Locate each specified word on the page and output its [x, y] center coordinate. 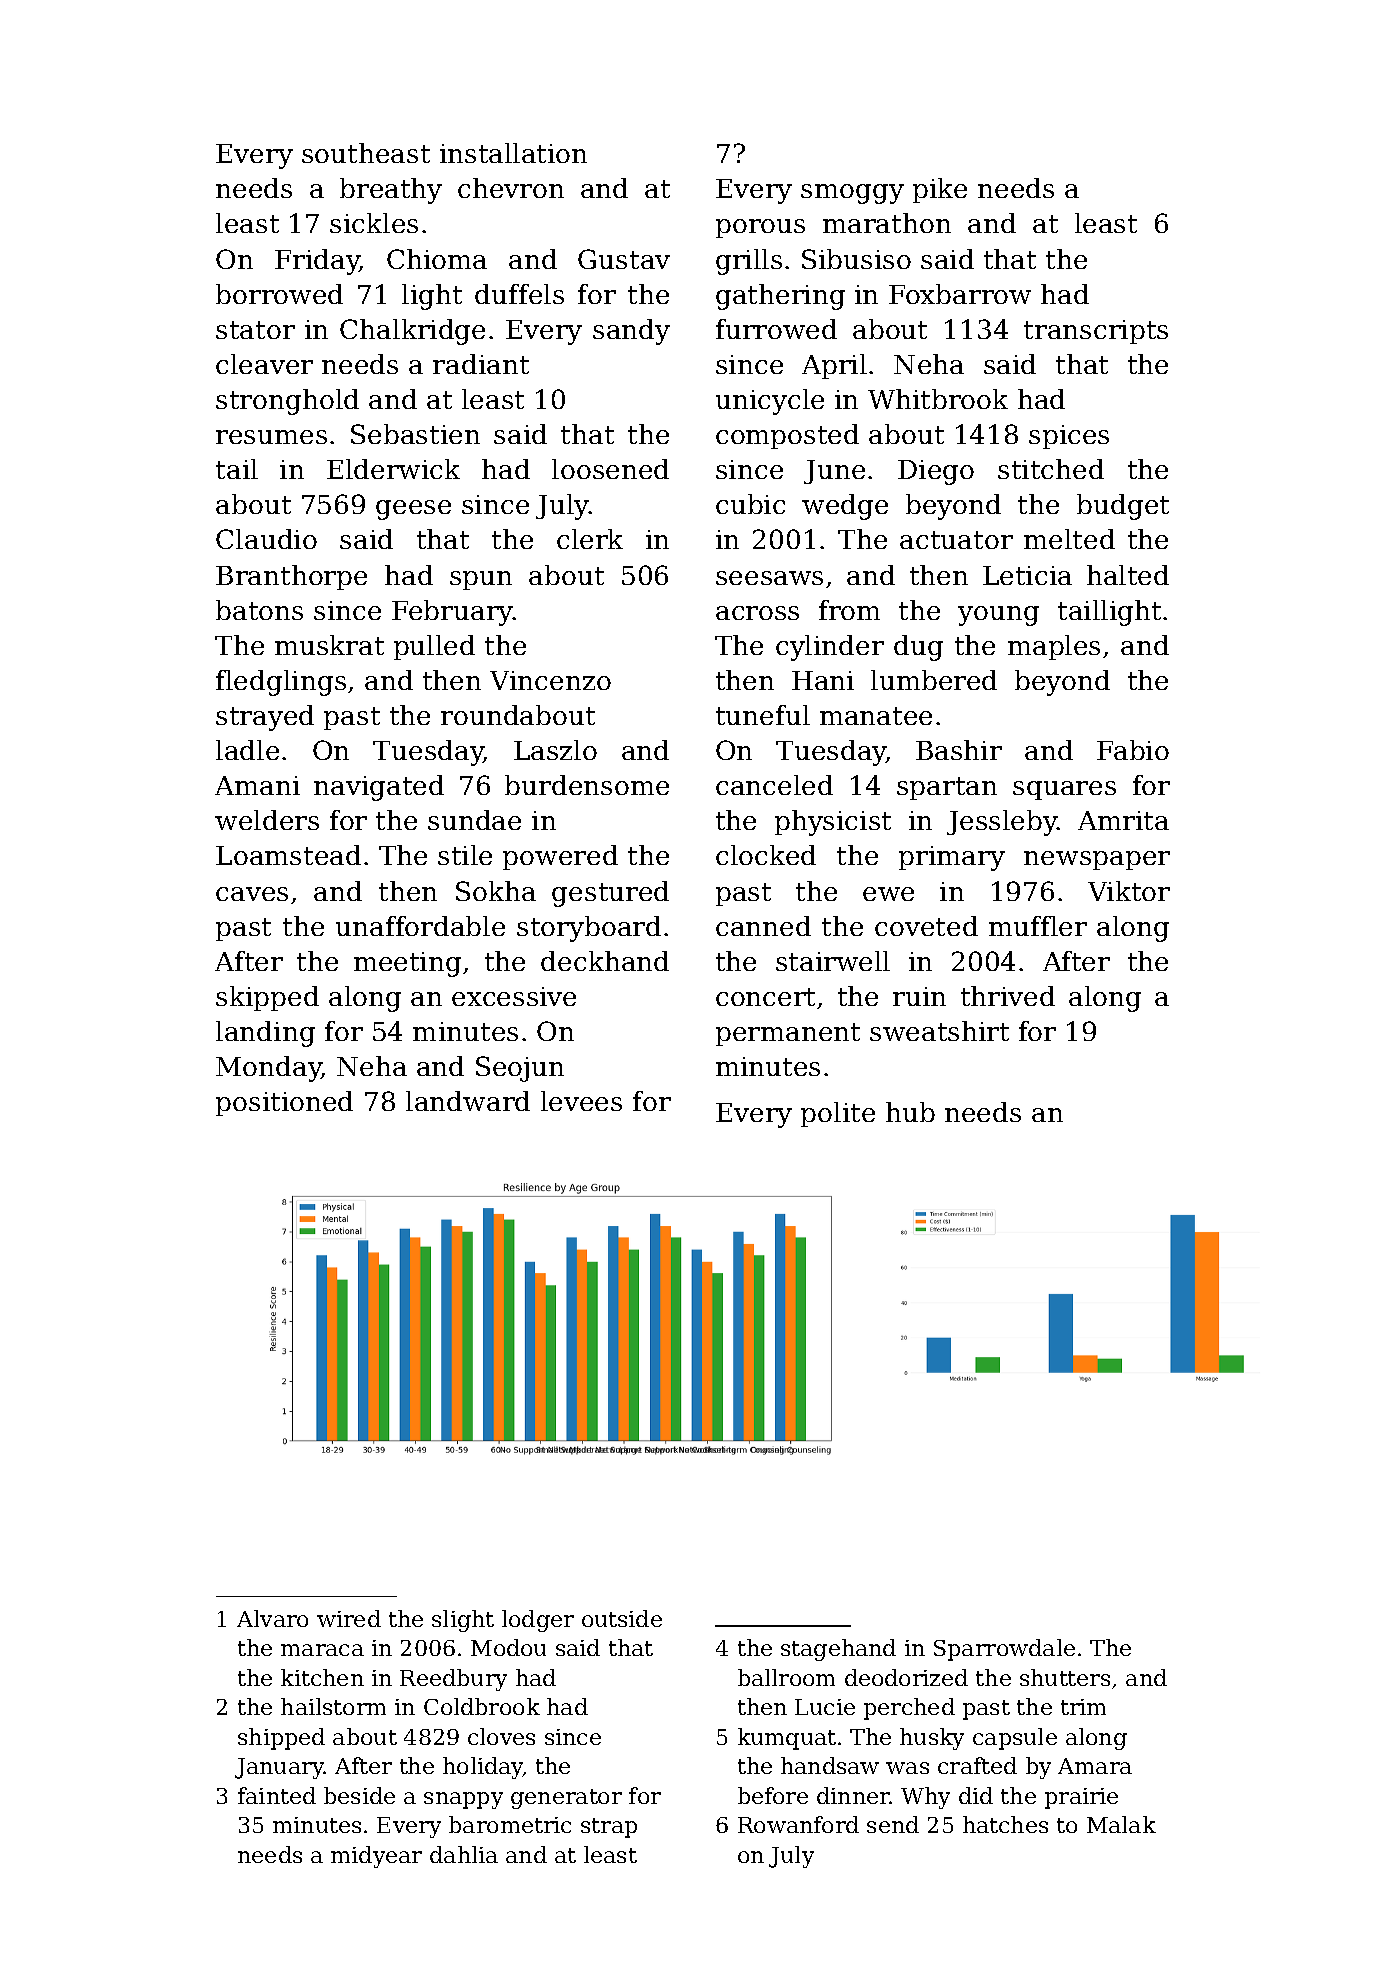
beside [359, 1795]
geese [413, 510]
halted [1128, 575]
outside [622, 1618]
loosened [610, 469]
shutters [1065, 1677]
